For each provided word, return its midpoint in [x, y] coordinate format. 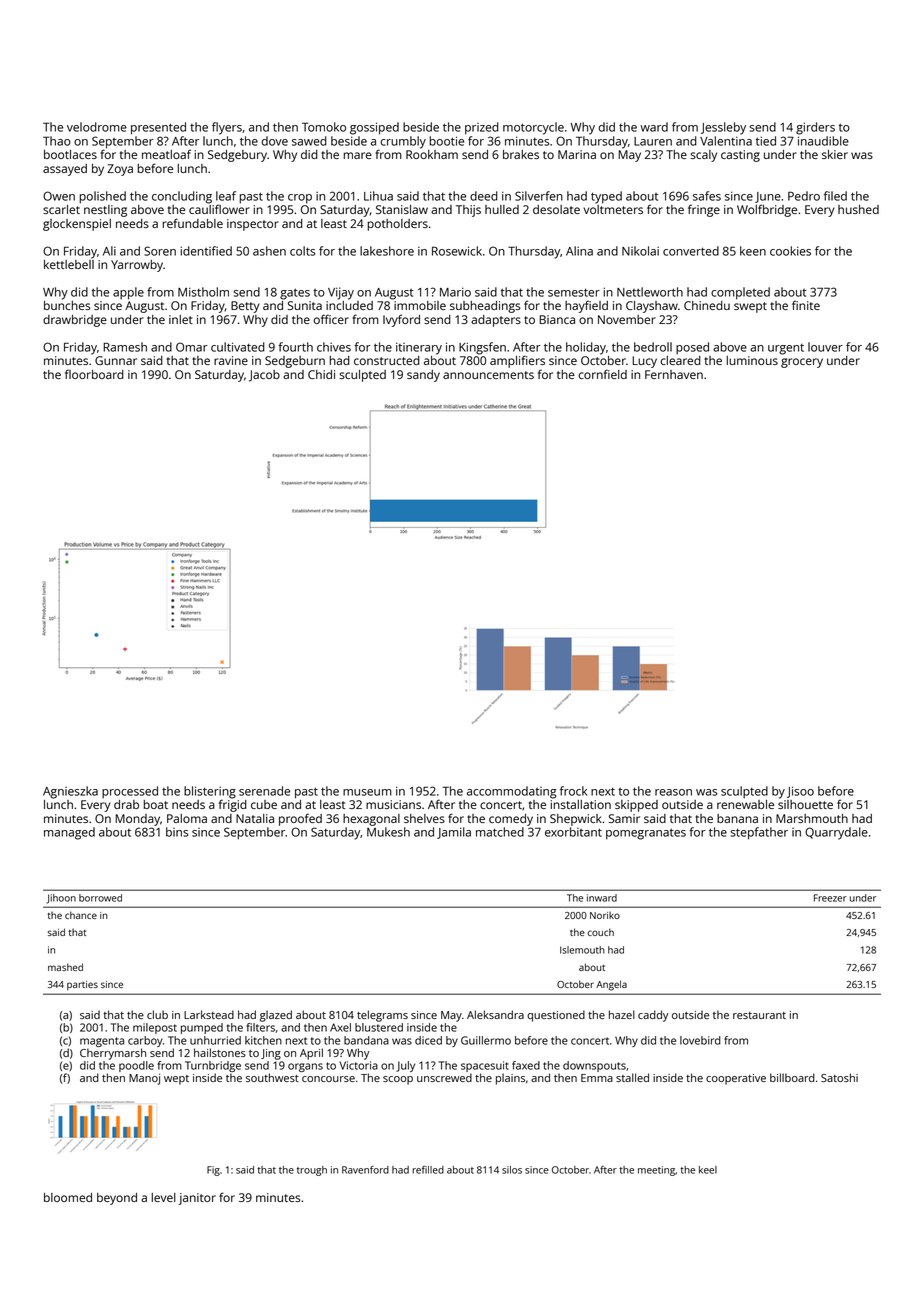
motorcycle [533, 128]
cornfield [603, 374]
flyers [227, 128]
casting [740, 156]
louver [825, 347]
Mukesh [388, 832]
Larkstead [209, 1014]
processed [130, 792]
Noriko [605, 915]
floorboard [94, 374]
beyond [117, 1199]
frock [573, 791]
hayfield [586, 306]
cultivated [238, 347]
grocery [802, 363]
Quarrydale [836, 833]
